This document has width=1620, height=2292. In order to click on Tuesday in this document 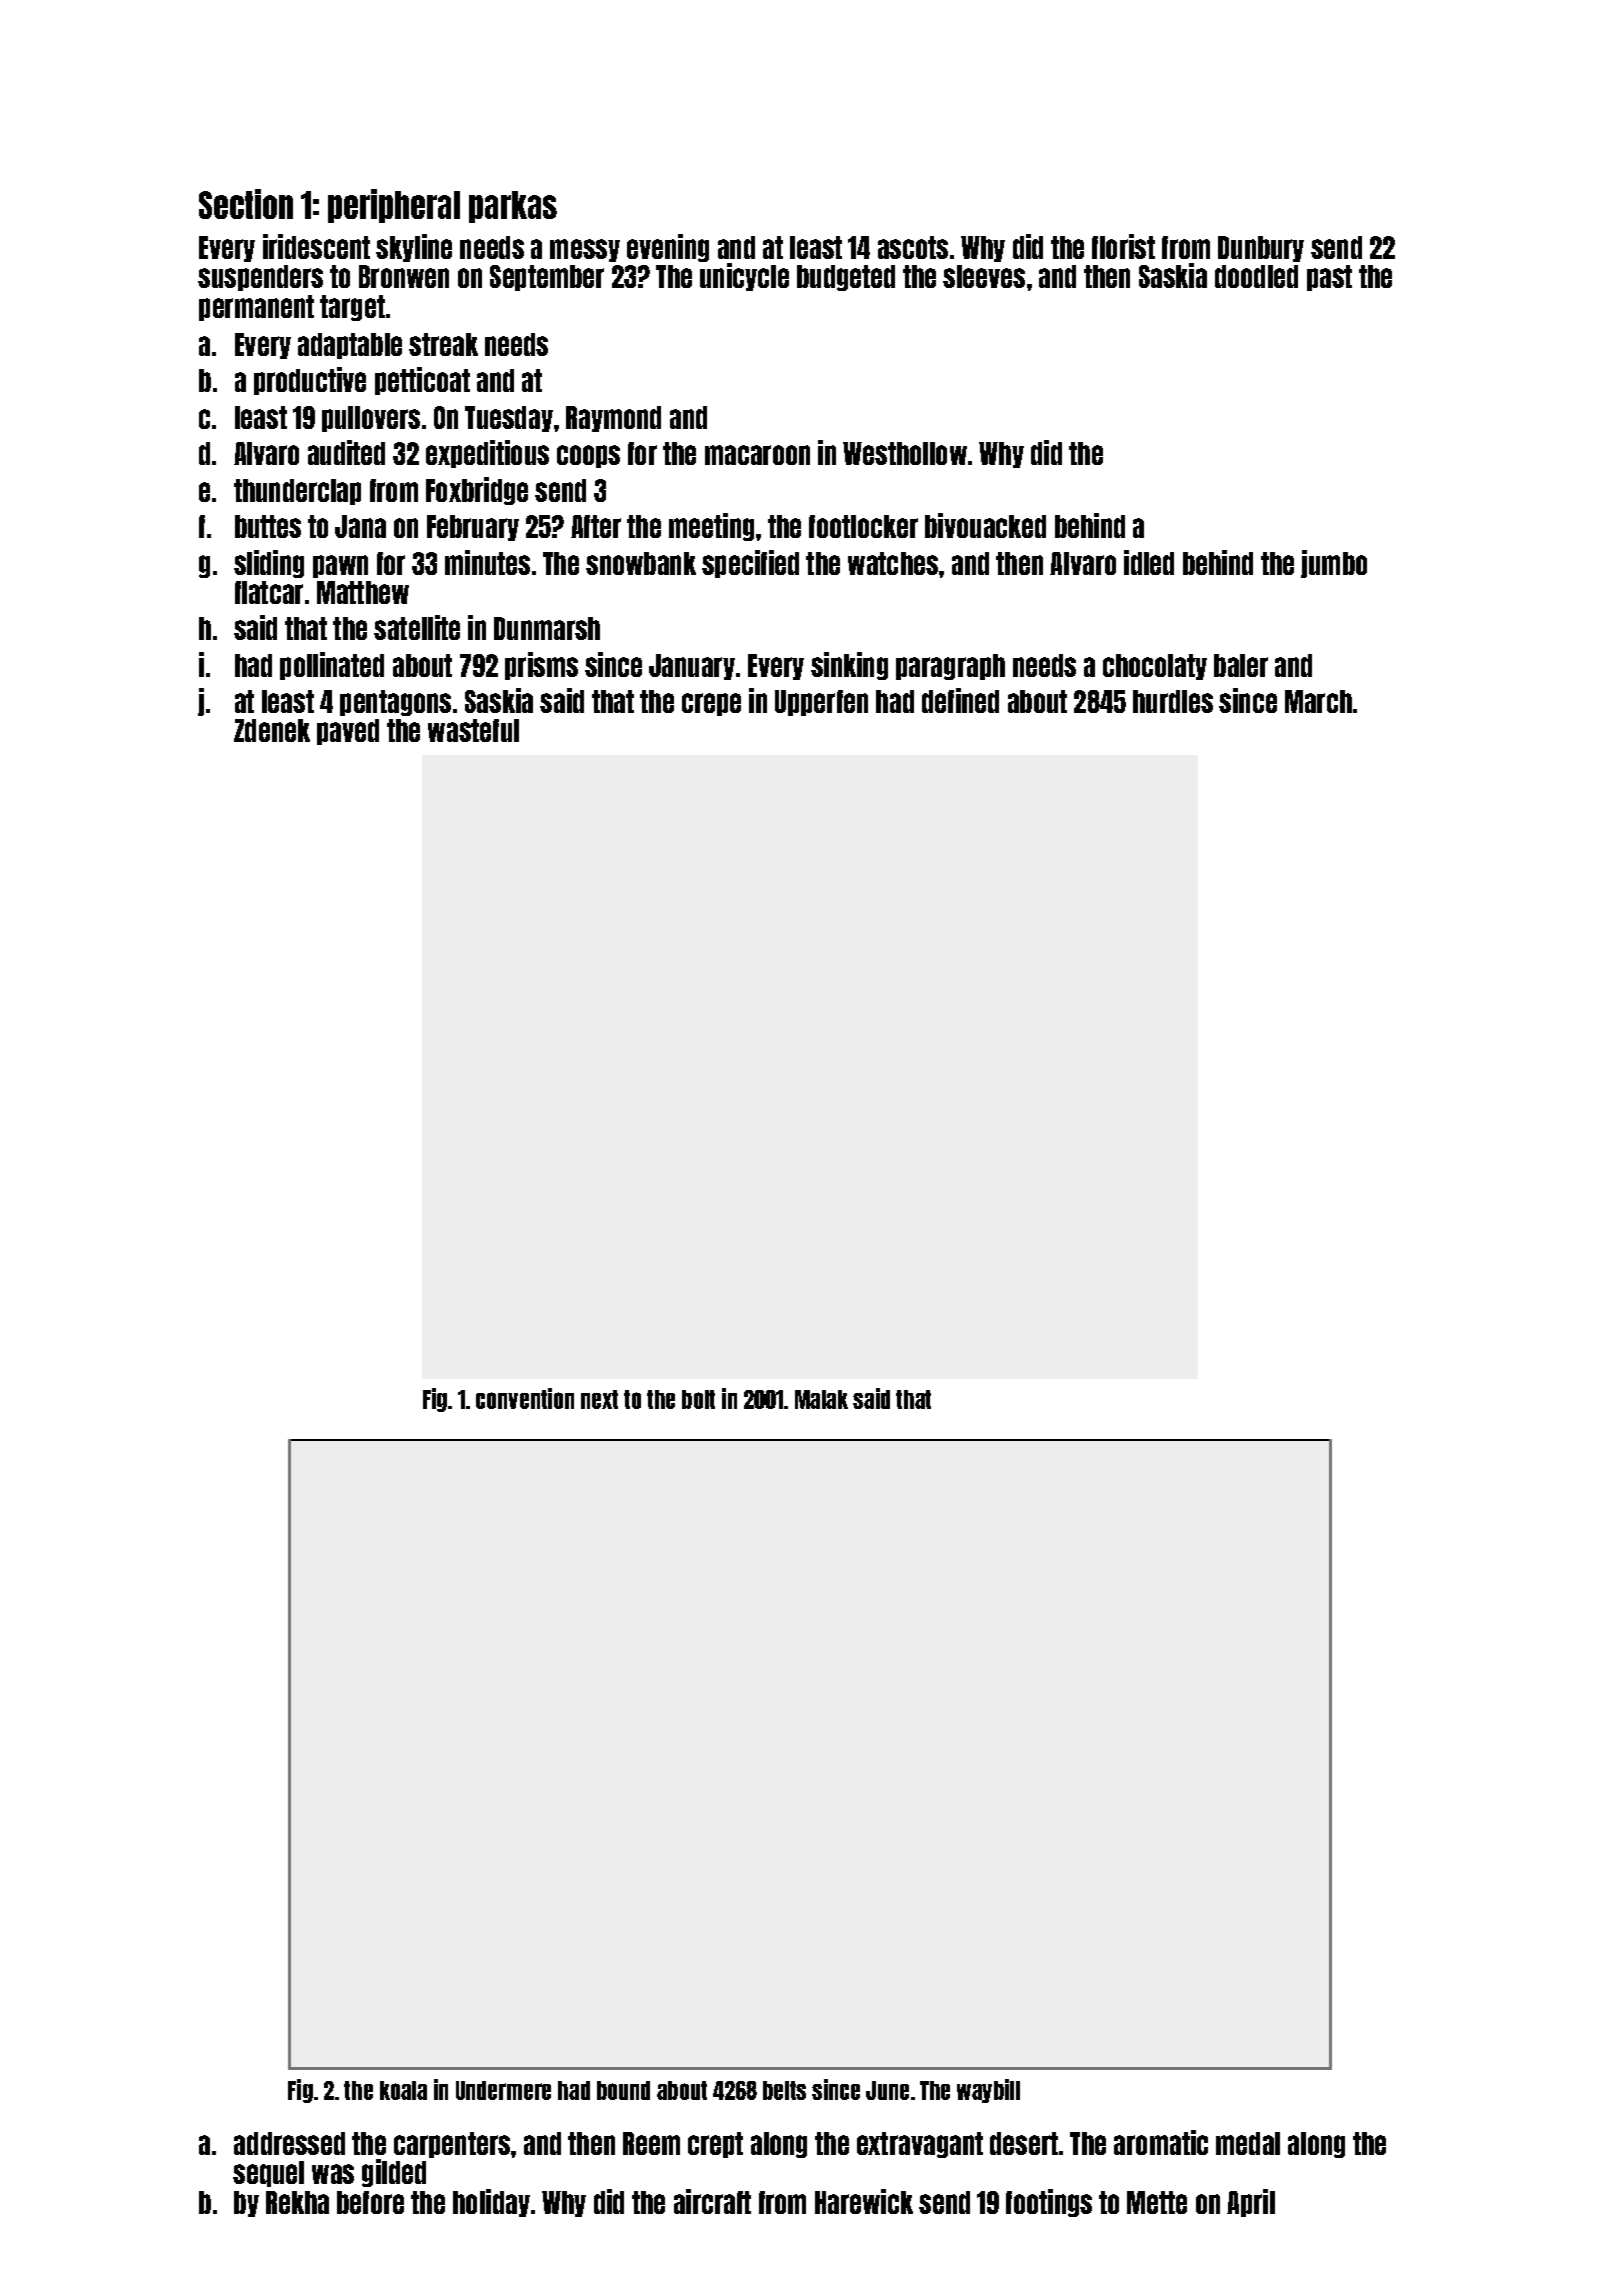, I will do `click(509, 419)`.
